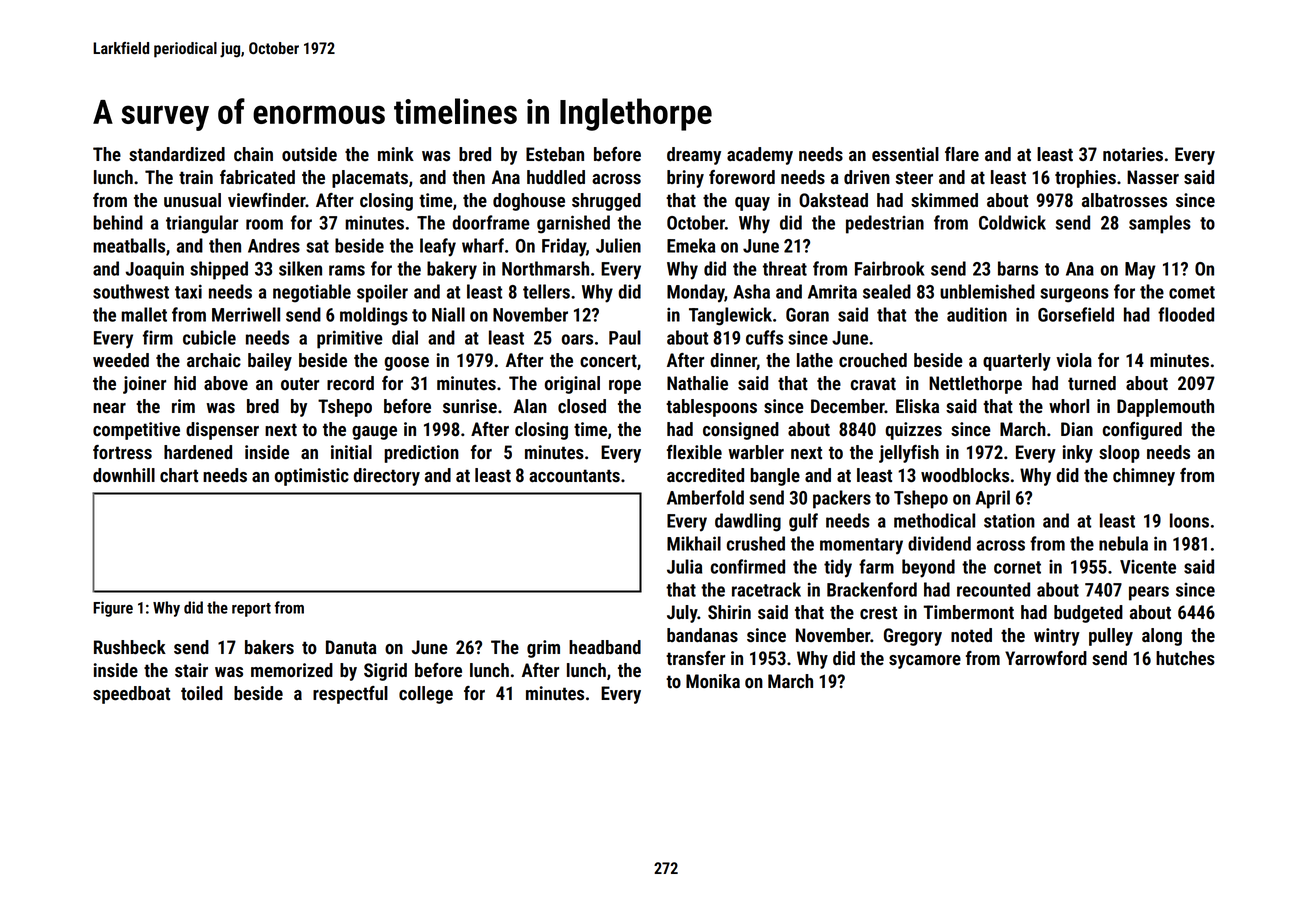 Image resolution: width=1308 pixels, height=924 pixels. I want to click on hutches, so click(1185, 658).
